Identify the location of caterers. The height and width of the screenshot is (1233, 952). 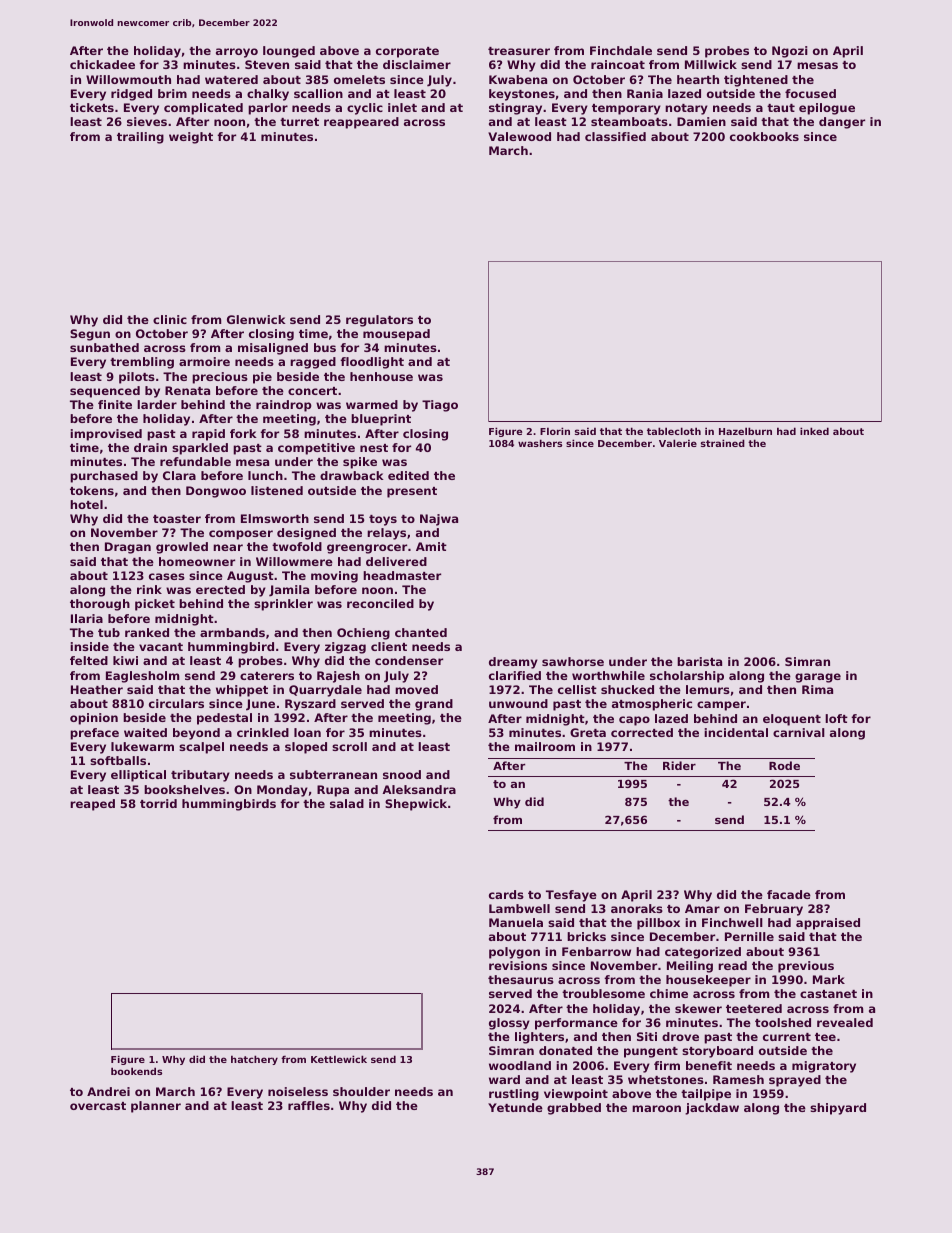
(267, 676).
